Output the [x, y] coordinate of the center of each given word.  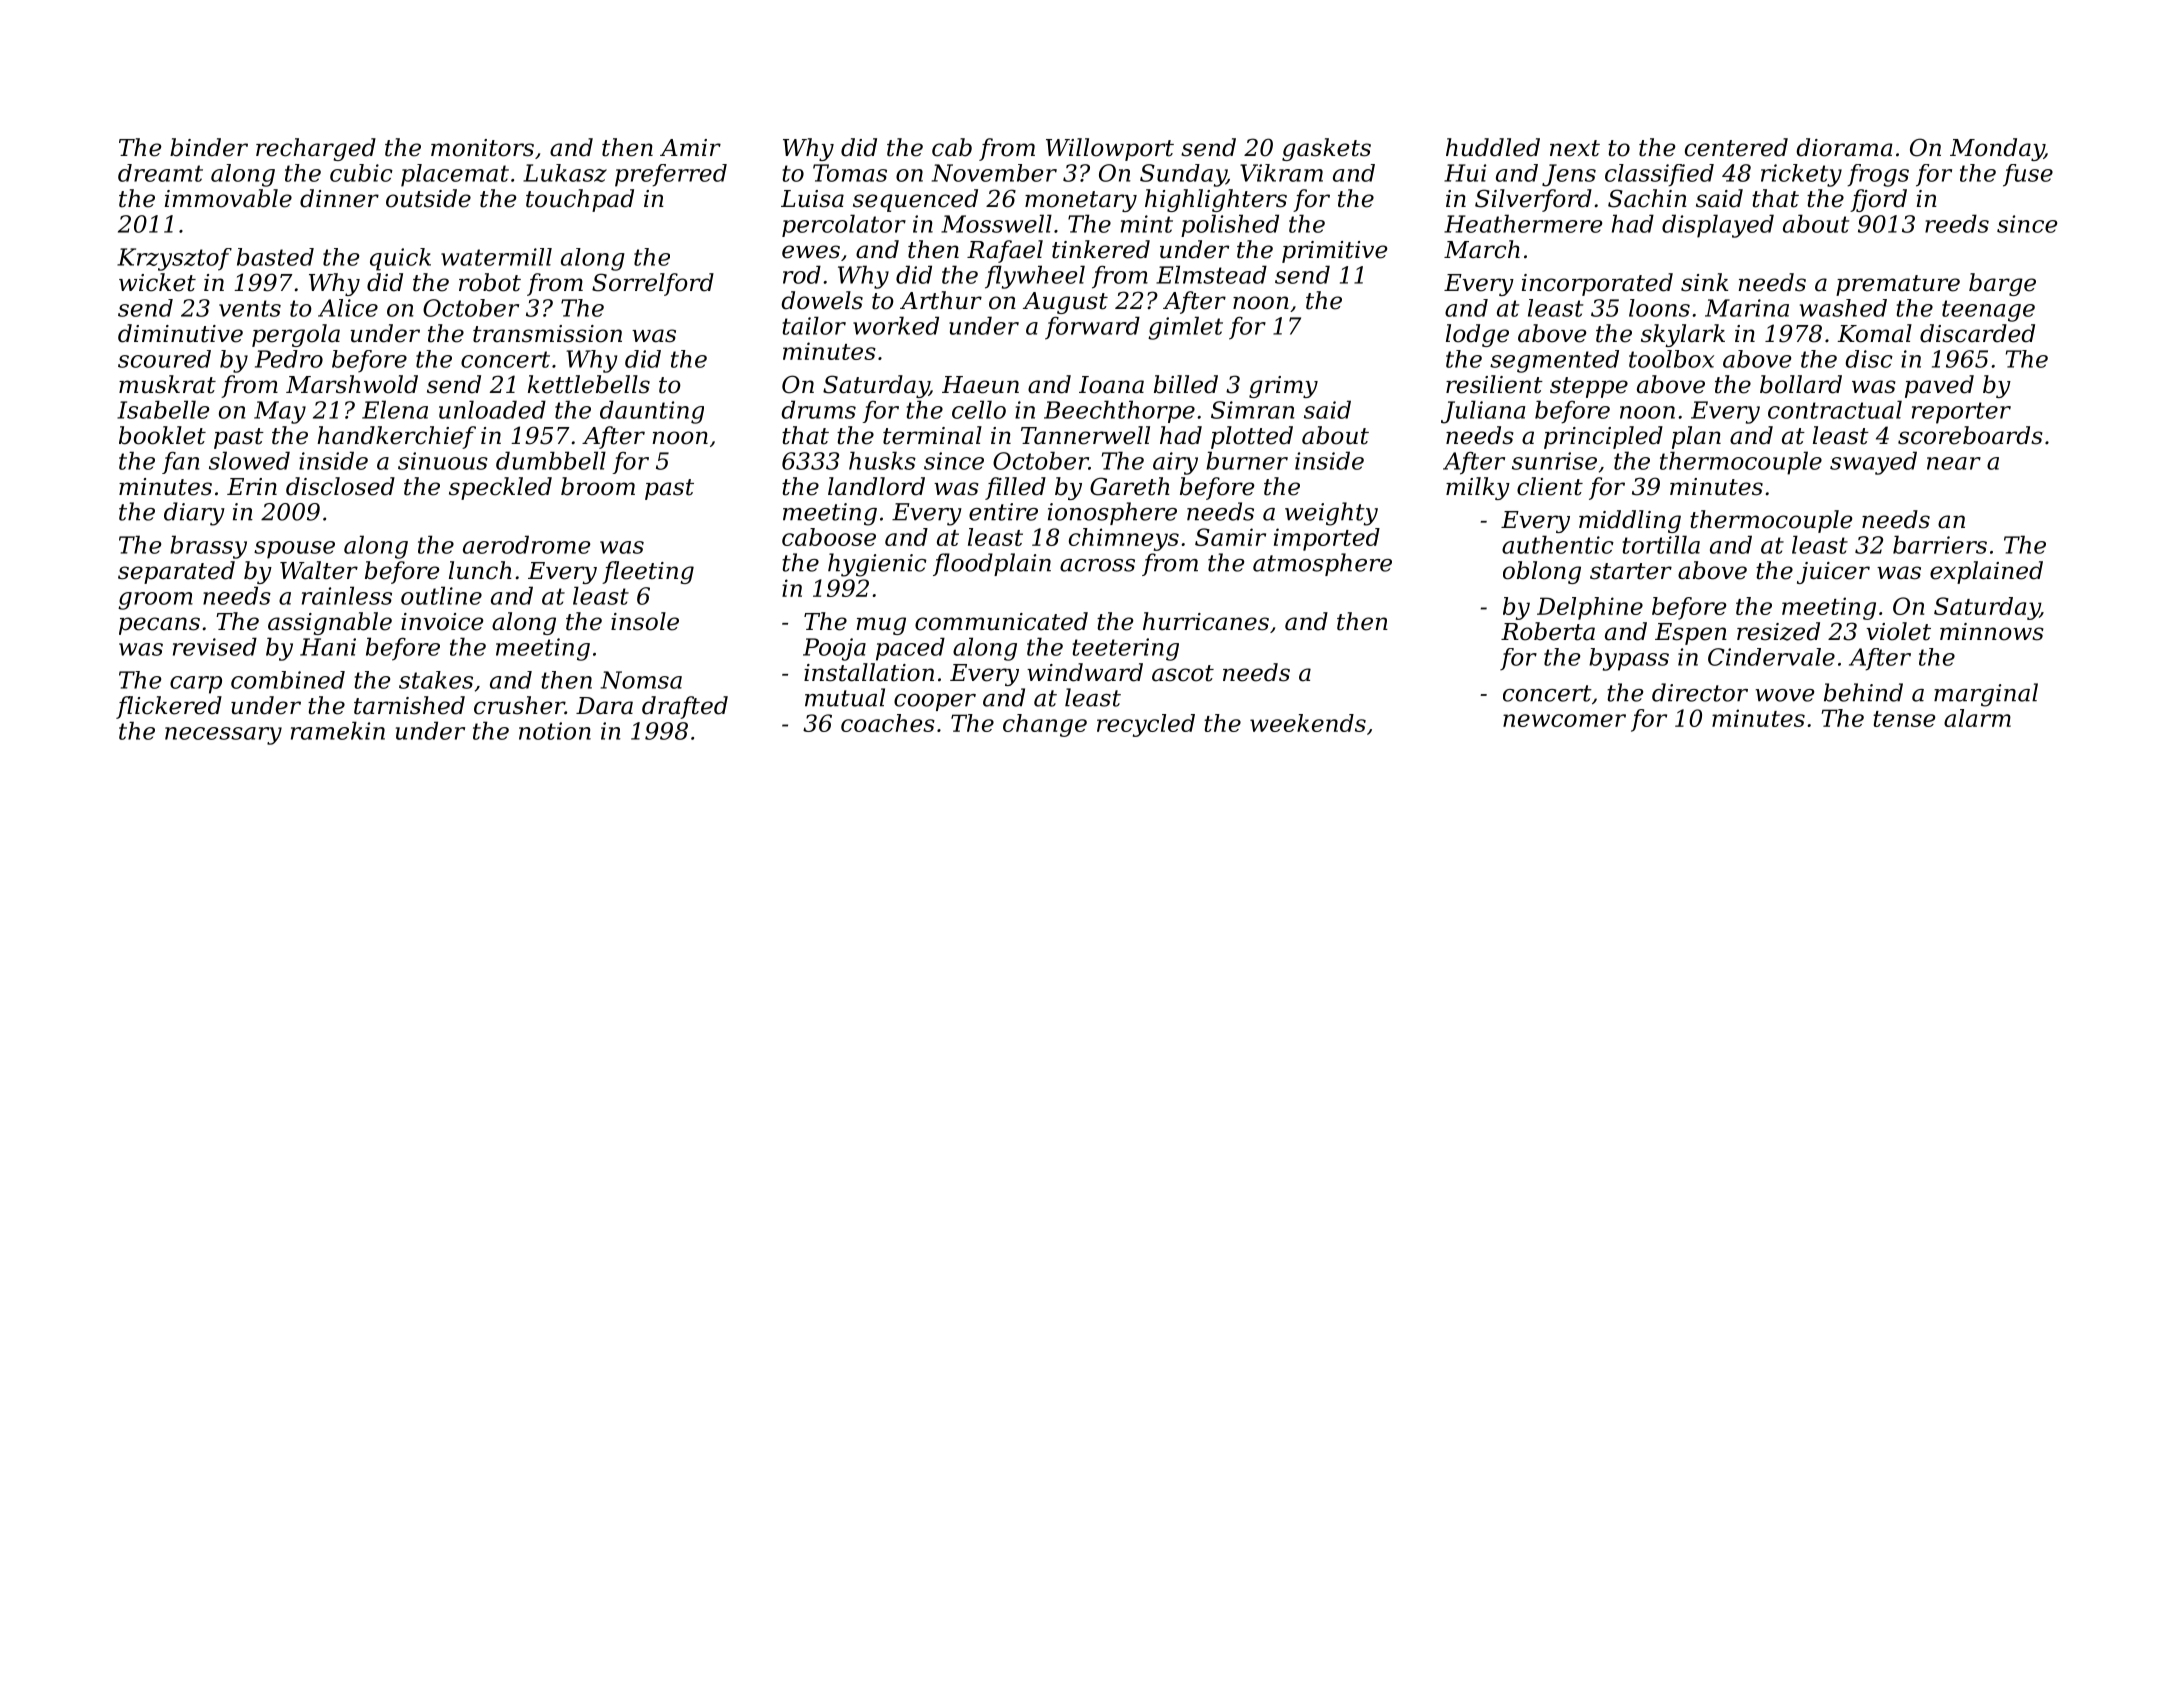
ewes [811, 252]
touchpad [580, 200]
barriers [1940, 544]
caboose [829, 537]
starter [1631, 571]
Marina [1747, 308]
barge [2002, 284]
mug [881, 626]
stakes [436, 680]
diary [194, 514]
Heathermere [1523, 223]
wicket [157, 282]
